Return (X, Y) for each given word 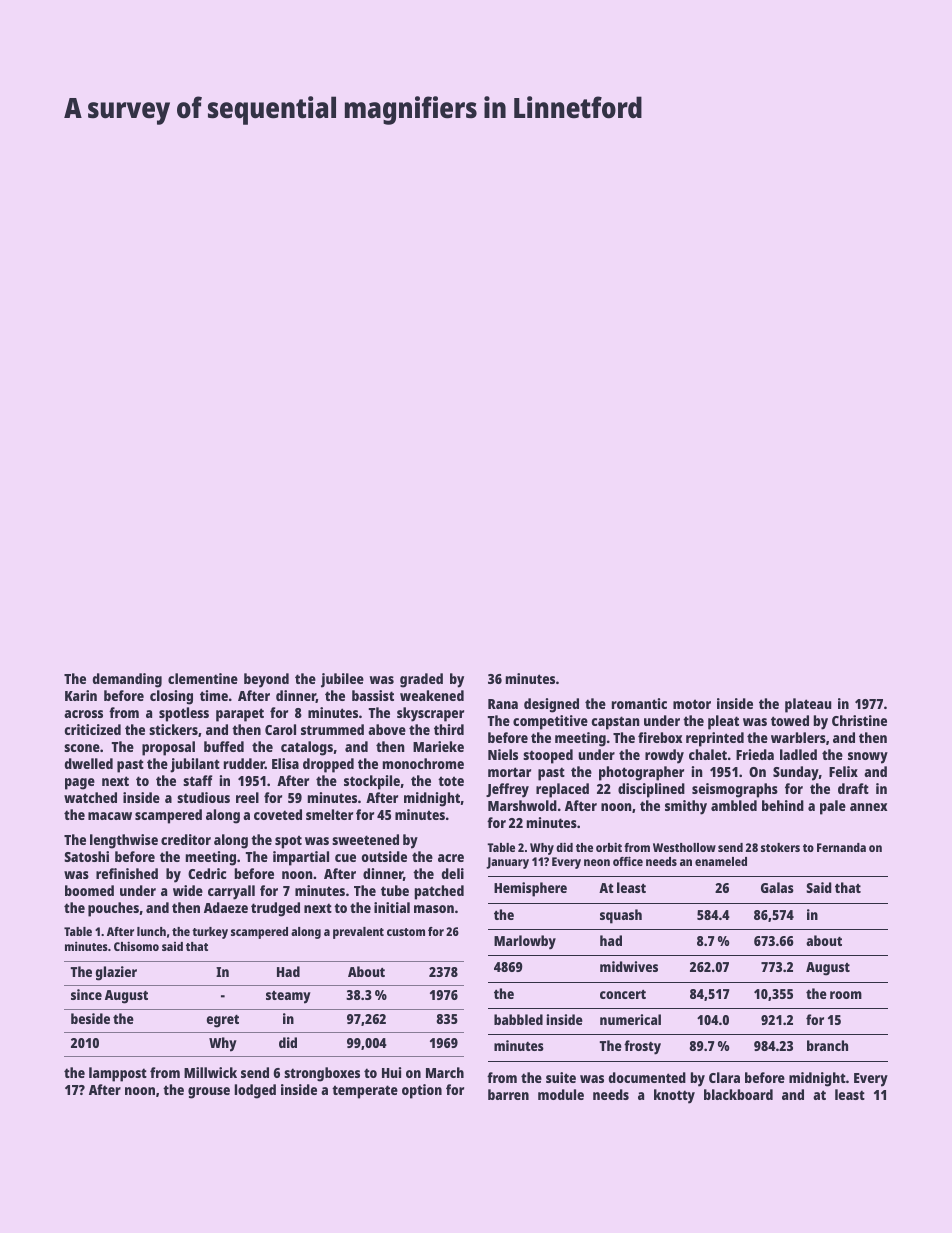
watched (90, 797)
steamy (288, 997)
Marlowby (525, 942)
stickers (173, 729)
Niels (503, 754)
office (628, 861)
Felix (843, 771)
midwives (629, 966)
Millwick (210, 1072)
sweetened (365, 839)
